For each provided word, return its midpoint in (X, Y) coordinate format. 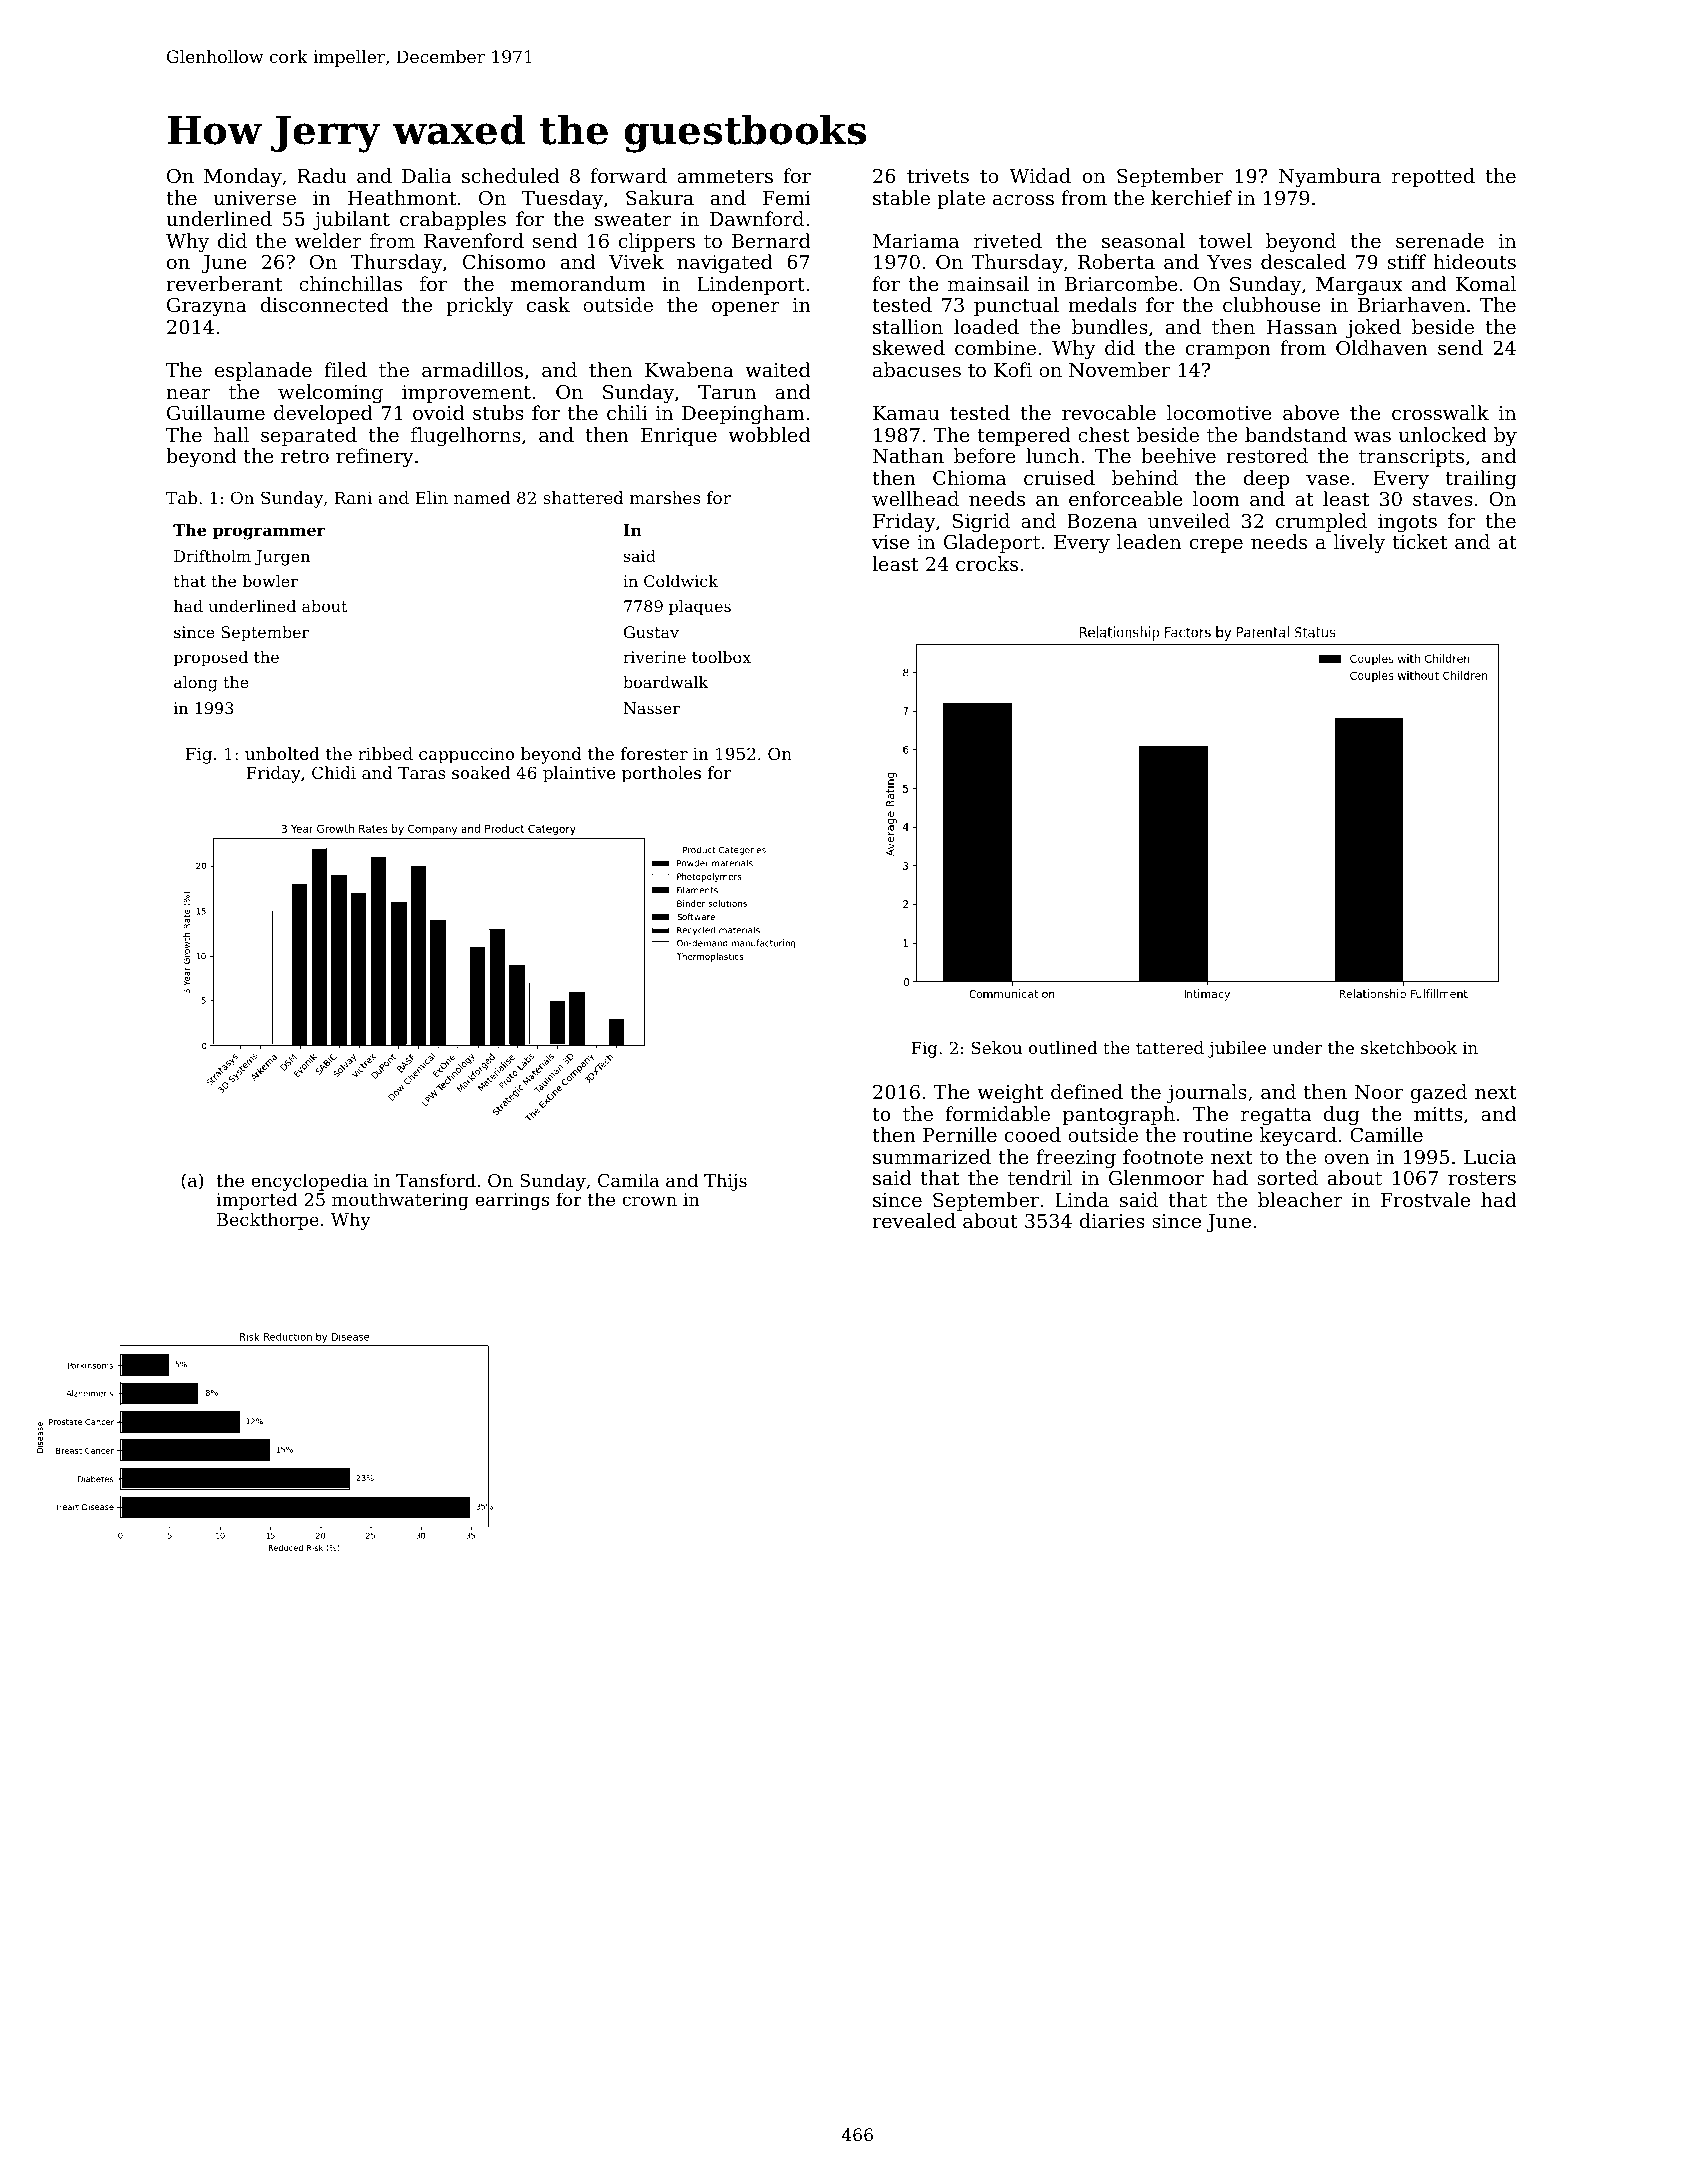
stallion (908, 326)
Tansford (436, 1180)
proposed (211, 659)
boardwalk (665, 682)
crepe (1216, 546)
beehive (1178, 455)
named (482, 497)
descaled (1303, 261)
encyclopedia (309, 1182)
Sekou (996, 1047)
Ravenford (474, 240)
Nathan (908, 456)
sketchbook (1409, 1047)
